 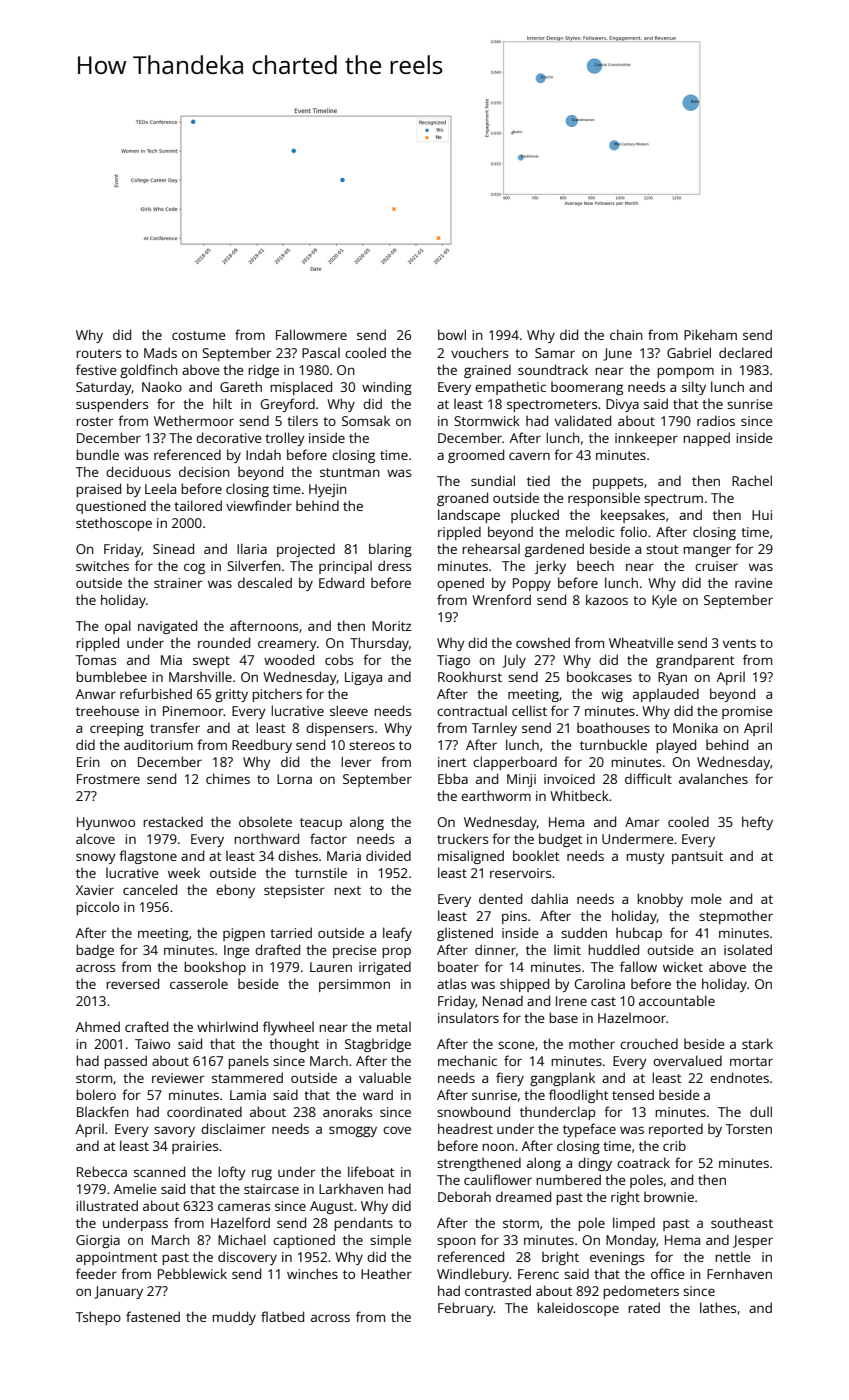 What do you see at coordinates (687, 1060) in the screenshot?
I see `overvalued` at bounding box center [687, 1060].
